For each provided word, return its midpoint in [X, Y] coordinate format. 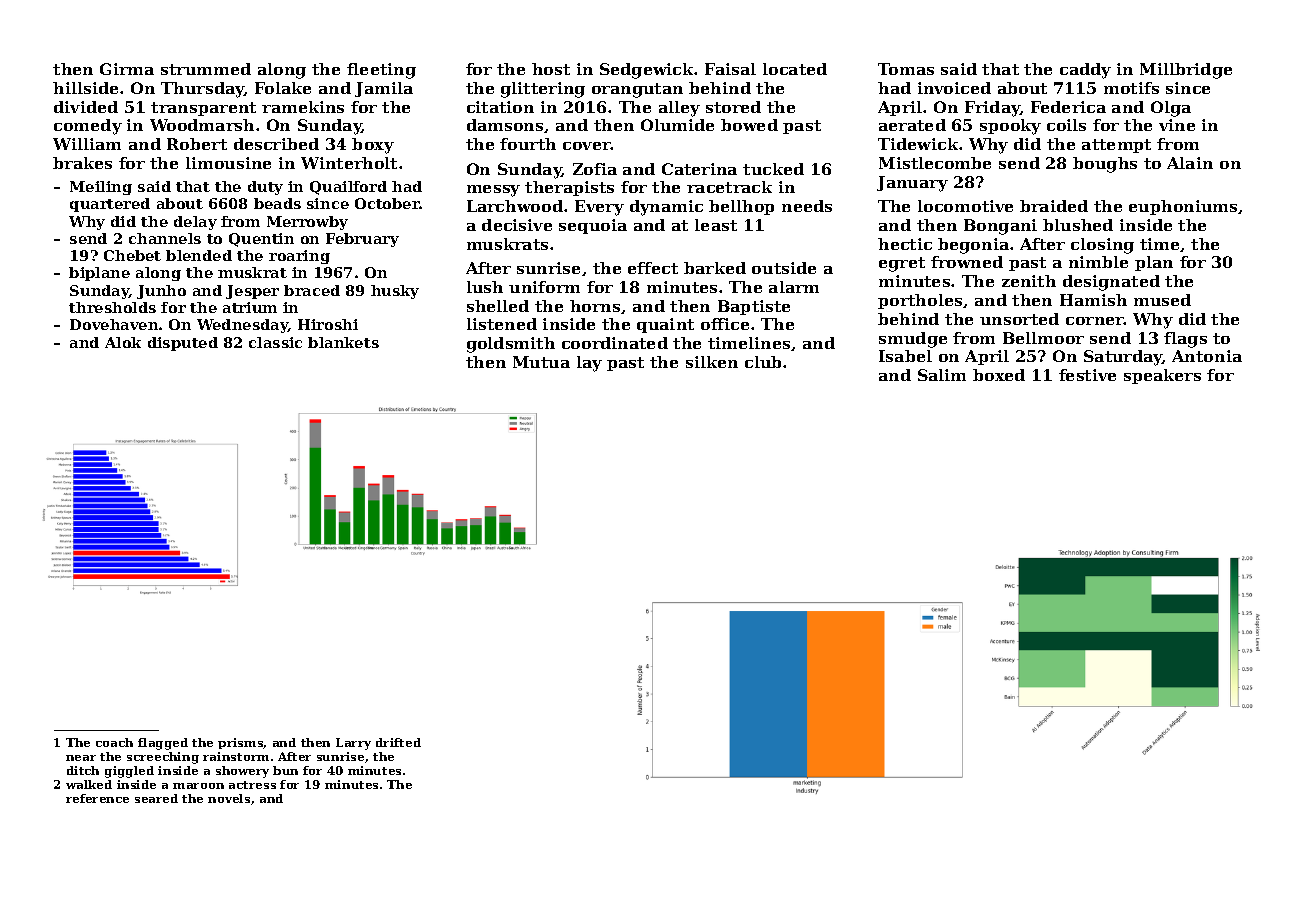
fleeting [381, 71]
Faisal [730, 69]
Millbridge [1186, 71]
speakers [1162, 376]
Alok [123, 342]
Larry [353, 744]
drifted [398, 742]
